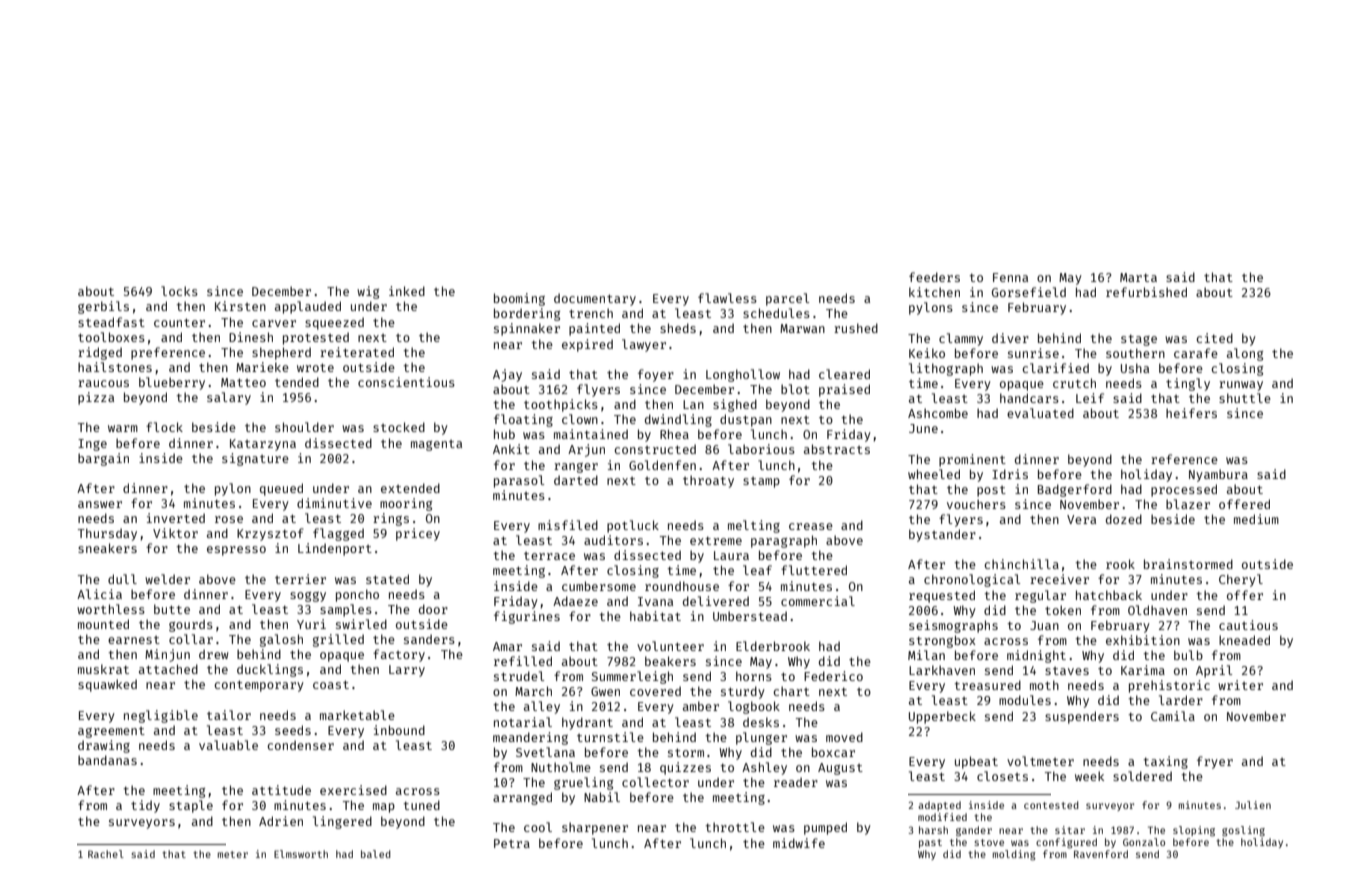 The height and width of the screenshot is (887, 1372). I want to click on Rachel, so click(106, 854).
